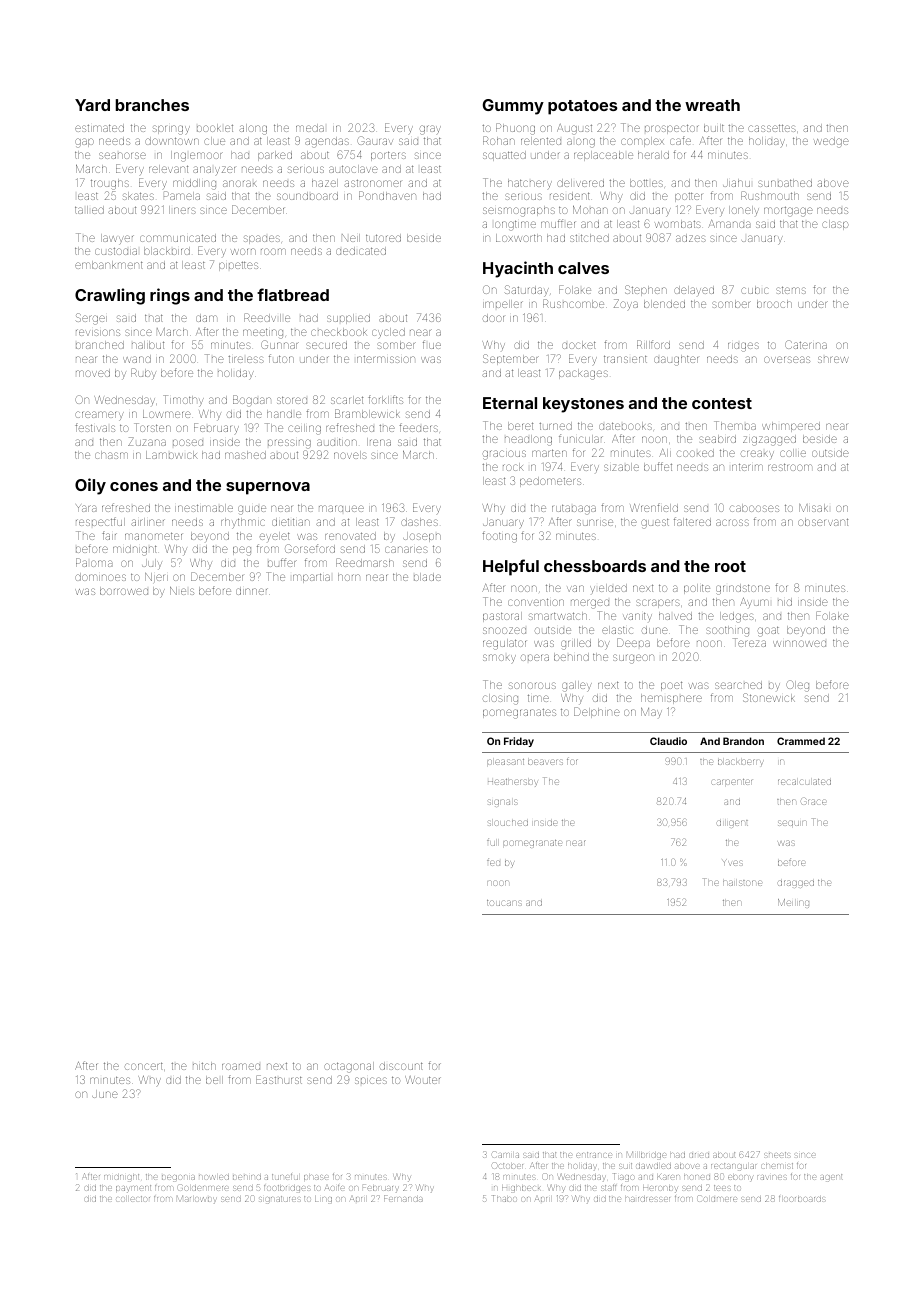 Image resolution: width=924 pixels, height=1308 pixels. What do you see at coordinates (182, 591) in the page?
I see `Niels` at bounding box center [182, 591].
